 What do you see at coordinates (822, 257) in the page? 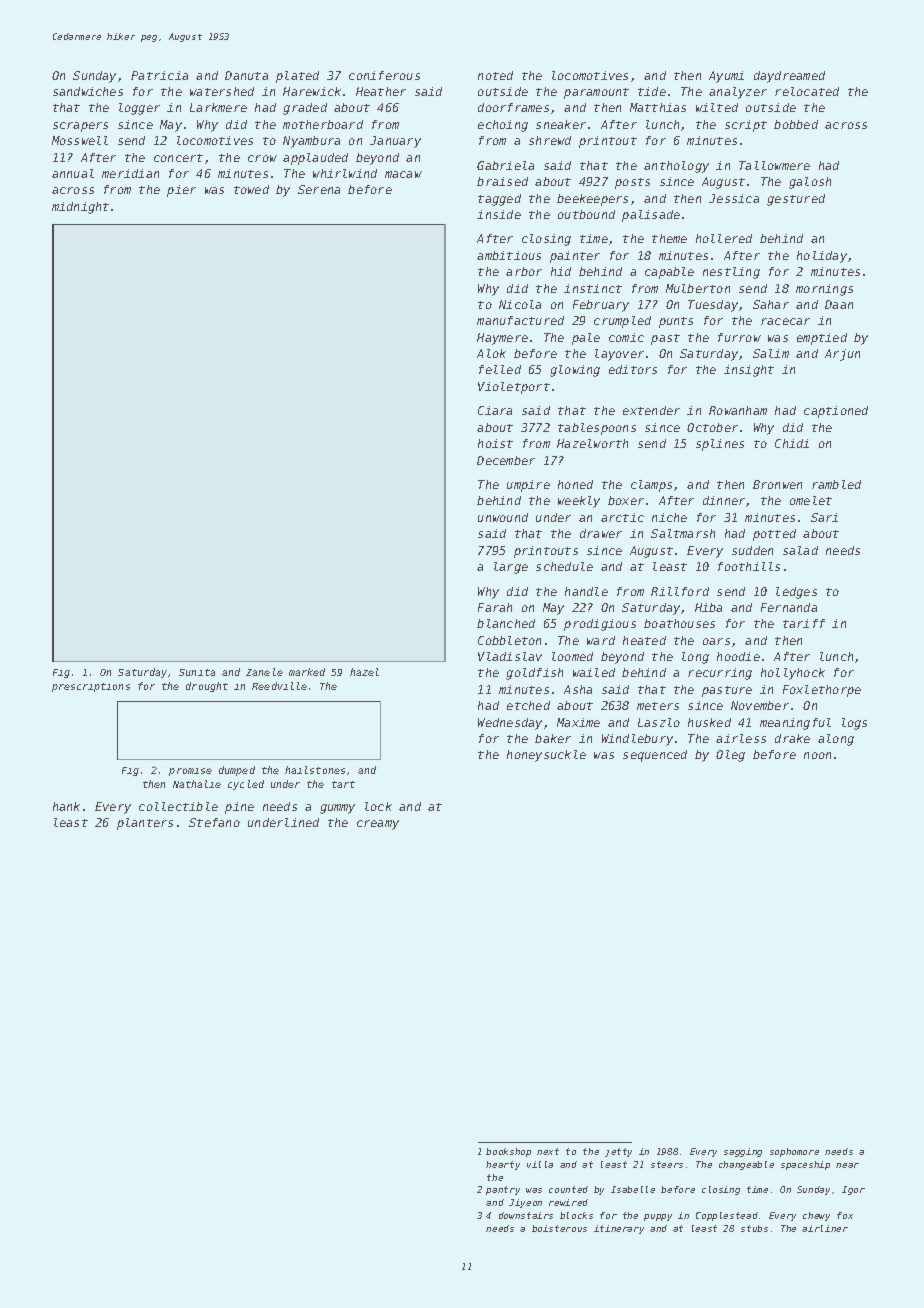
I see `holiday` at bounding box center [822, 257].
